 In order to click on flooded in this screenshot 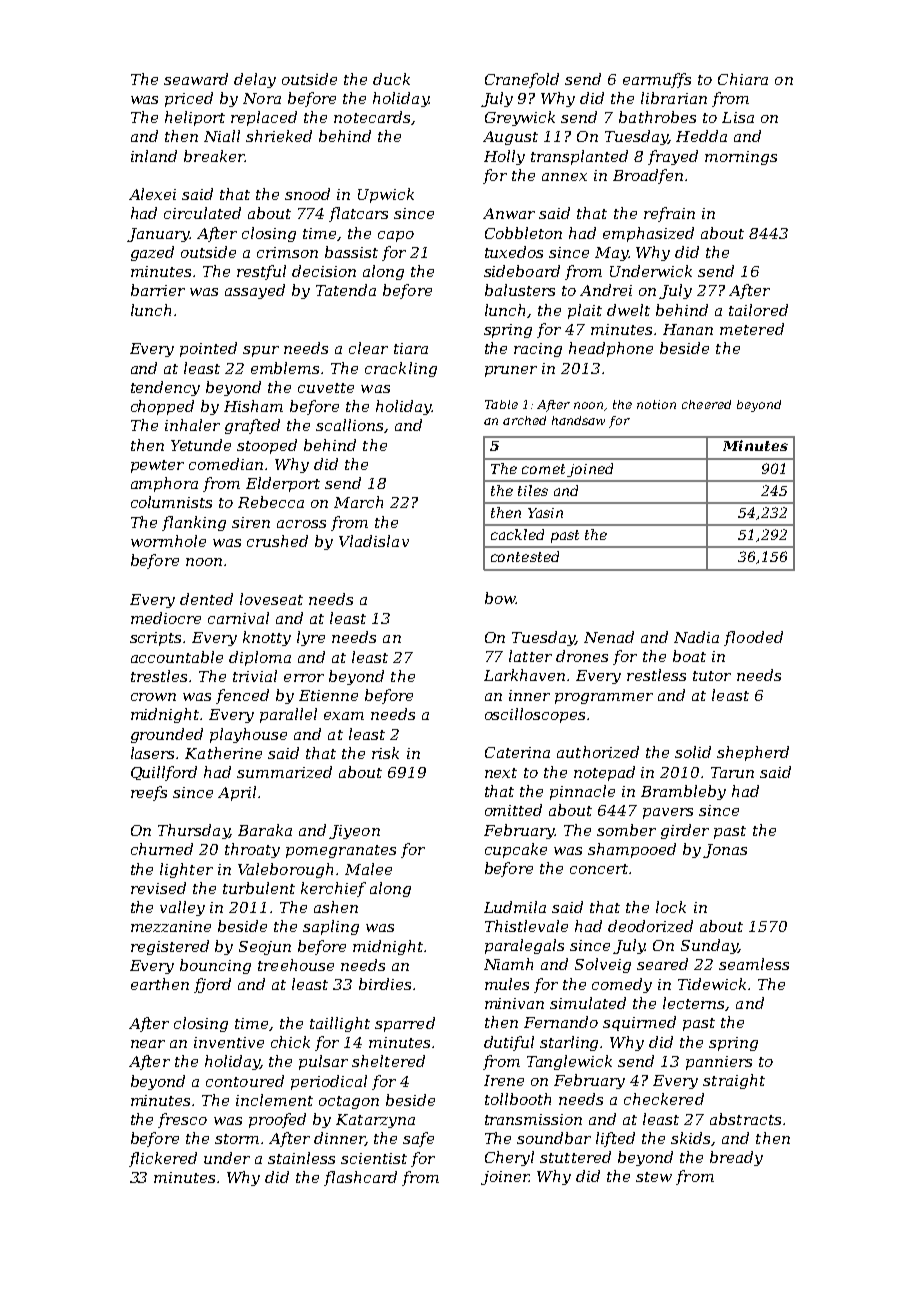, I will do `click(753, 638)`.
